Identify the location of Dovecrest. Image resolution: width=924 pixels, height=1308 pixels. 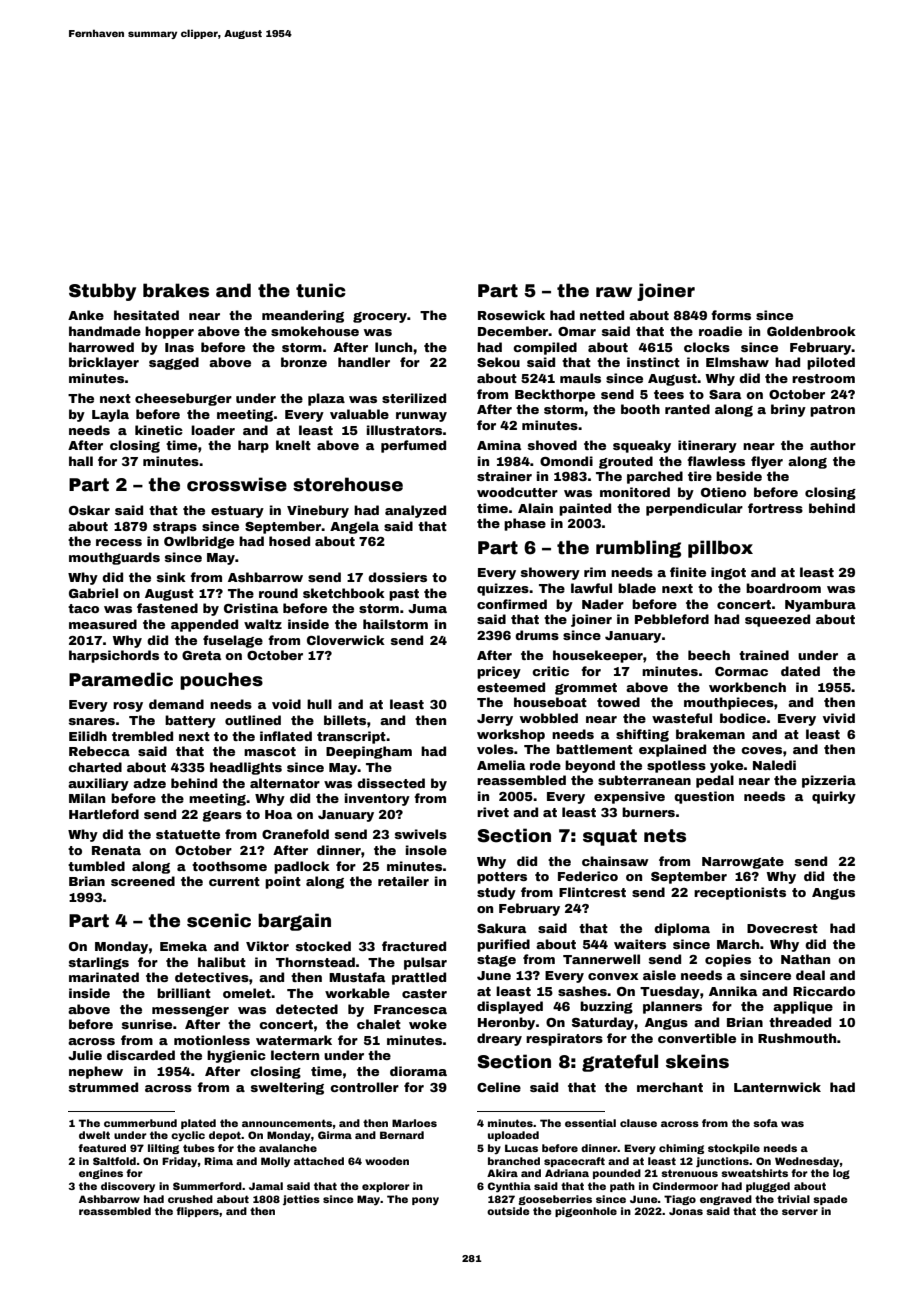
(782, 928).
